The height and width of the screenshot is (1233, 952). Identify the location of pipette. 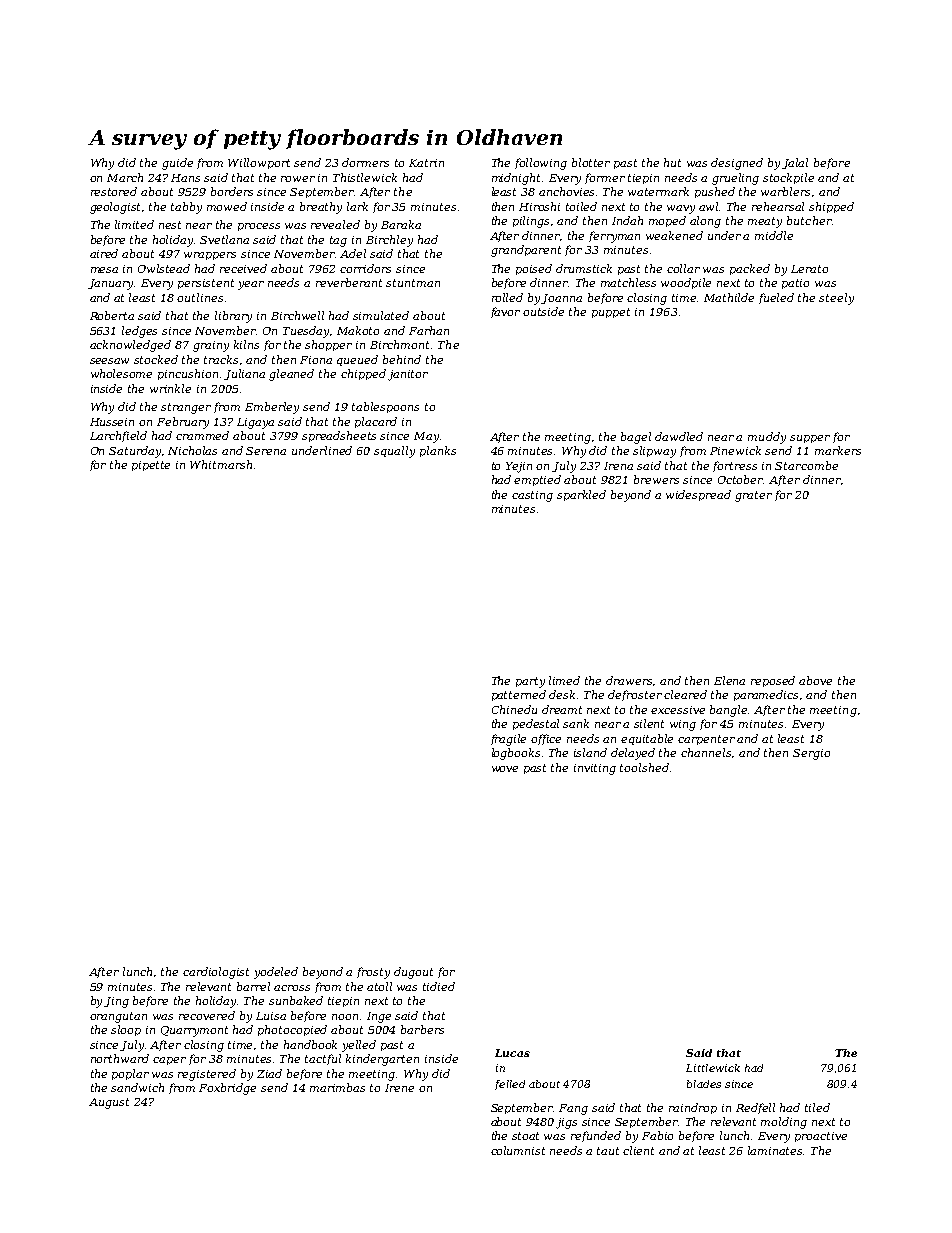
(151, 466).
